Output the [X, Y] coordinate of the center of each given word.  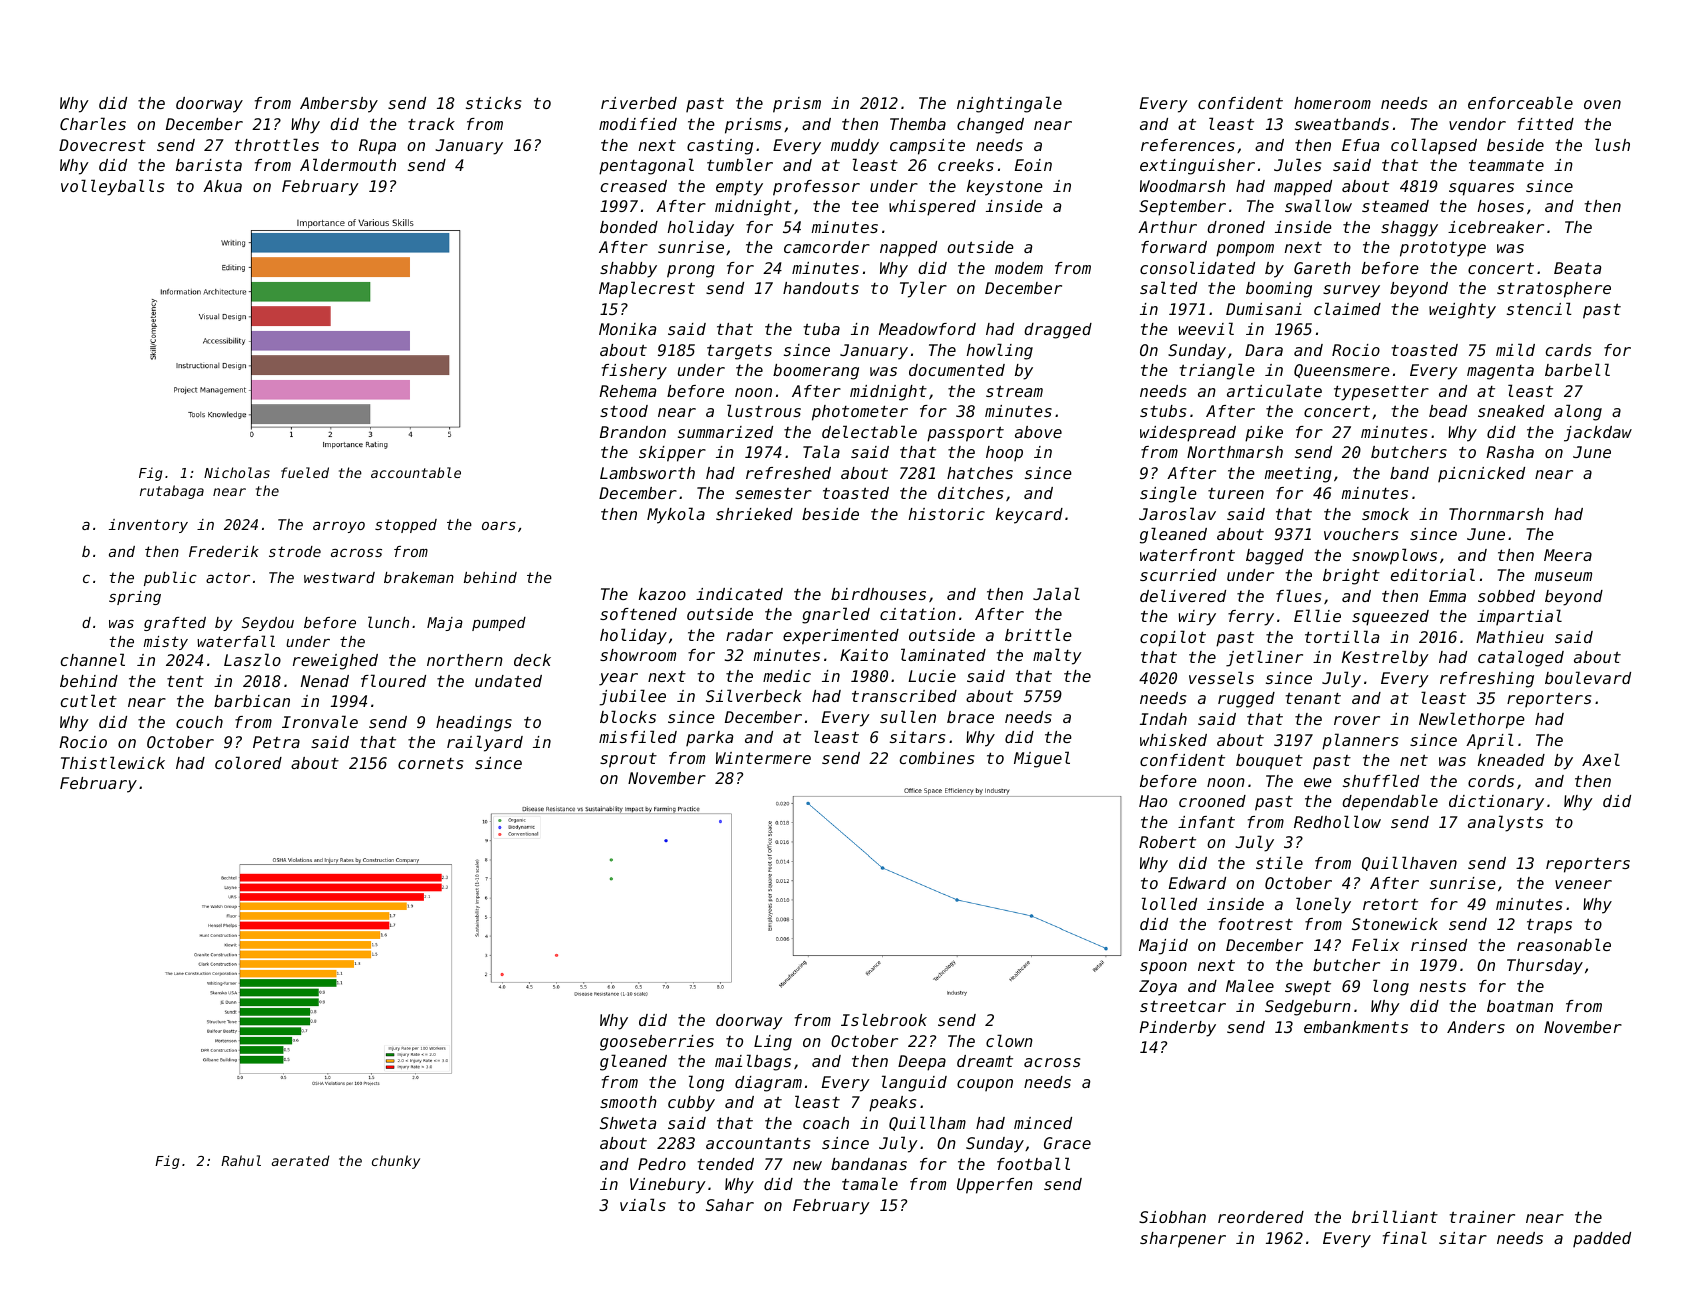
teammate [1506, 165]
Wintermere [763, 758]
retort [1390, 904]
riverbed [639, 103]
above [1038, 432]
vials [643, 1204]
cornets [430, 763]
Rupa [377, 147]
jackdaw [1598, 434]
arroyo [339, 527]
